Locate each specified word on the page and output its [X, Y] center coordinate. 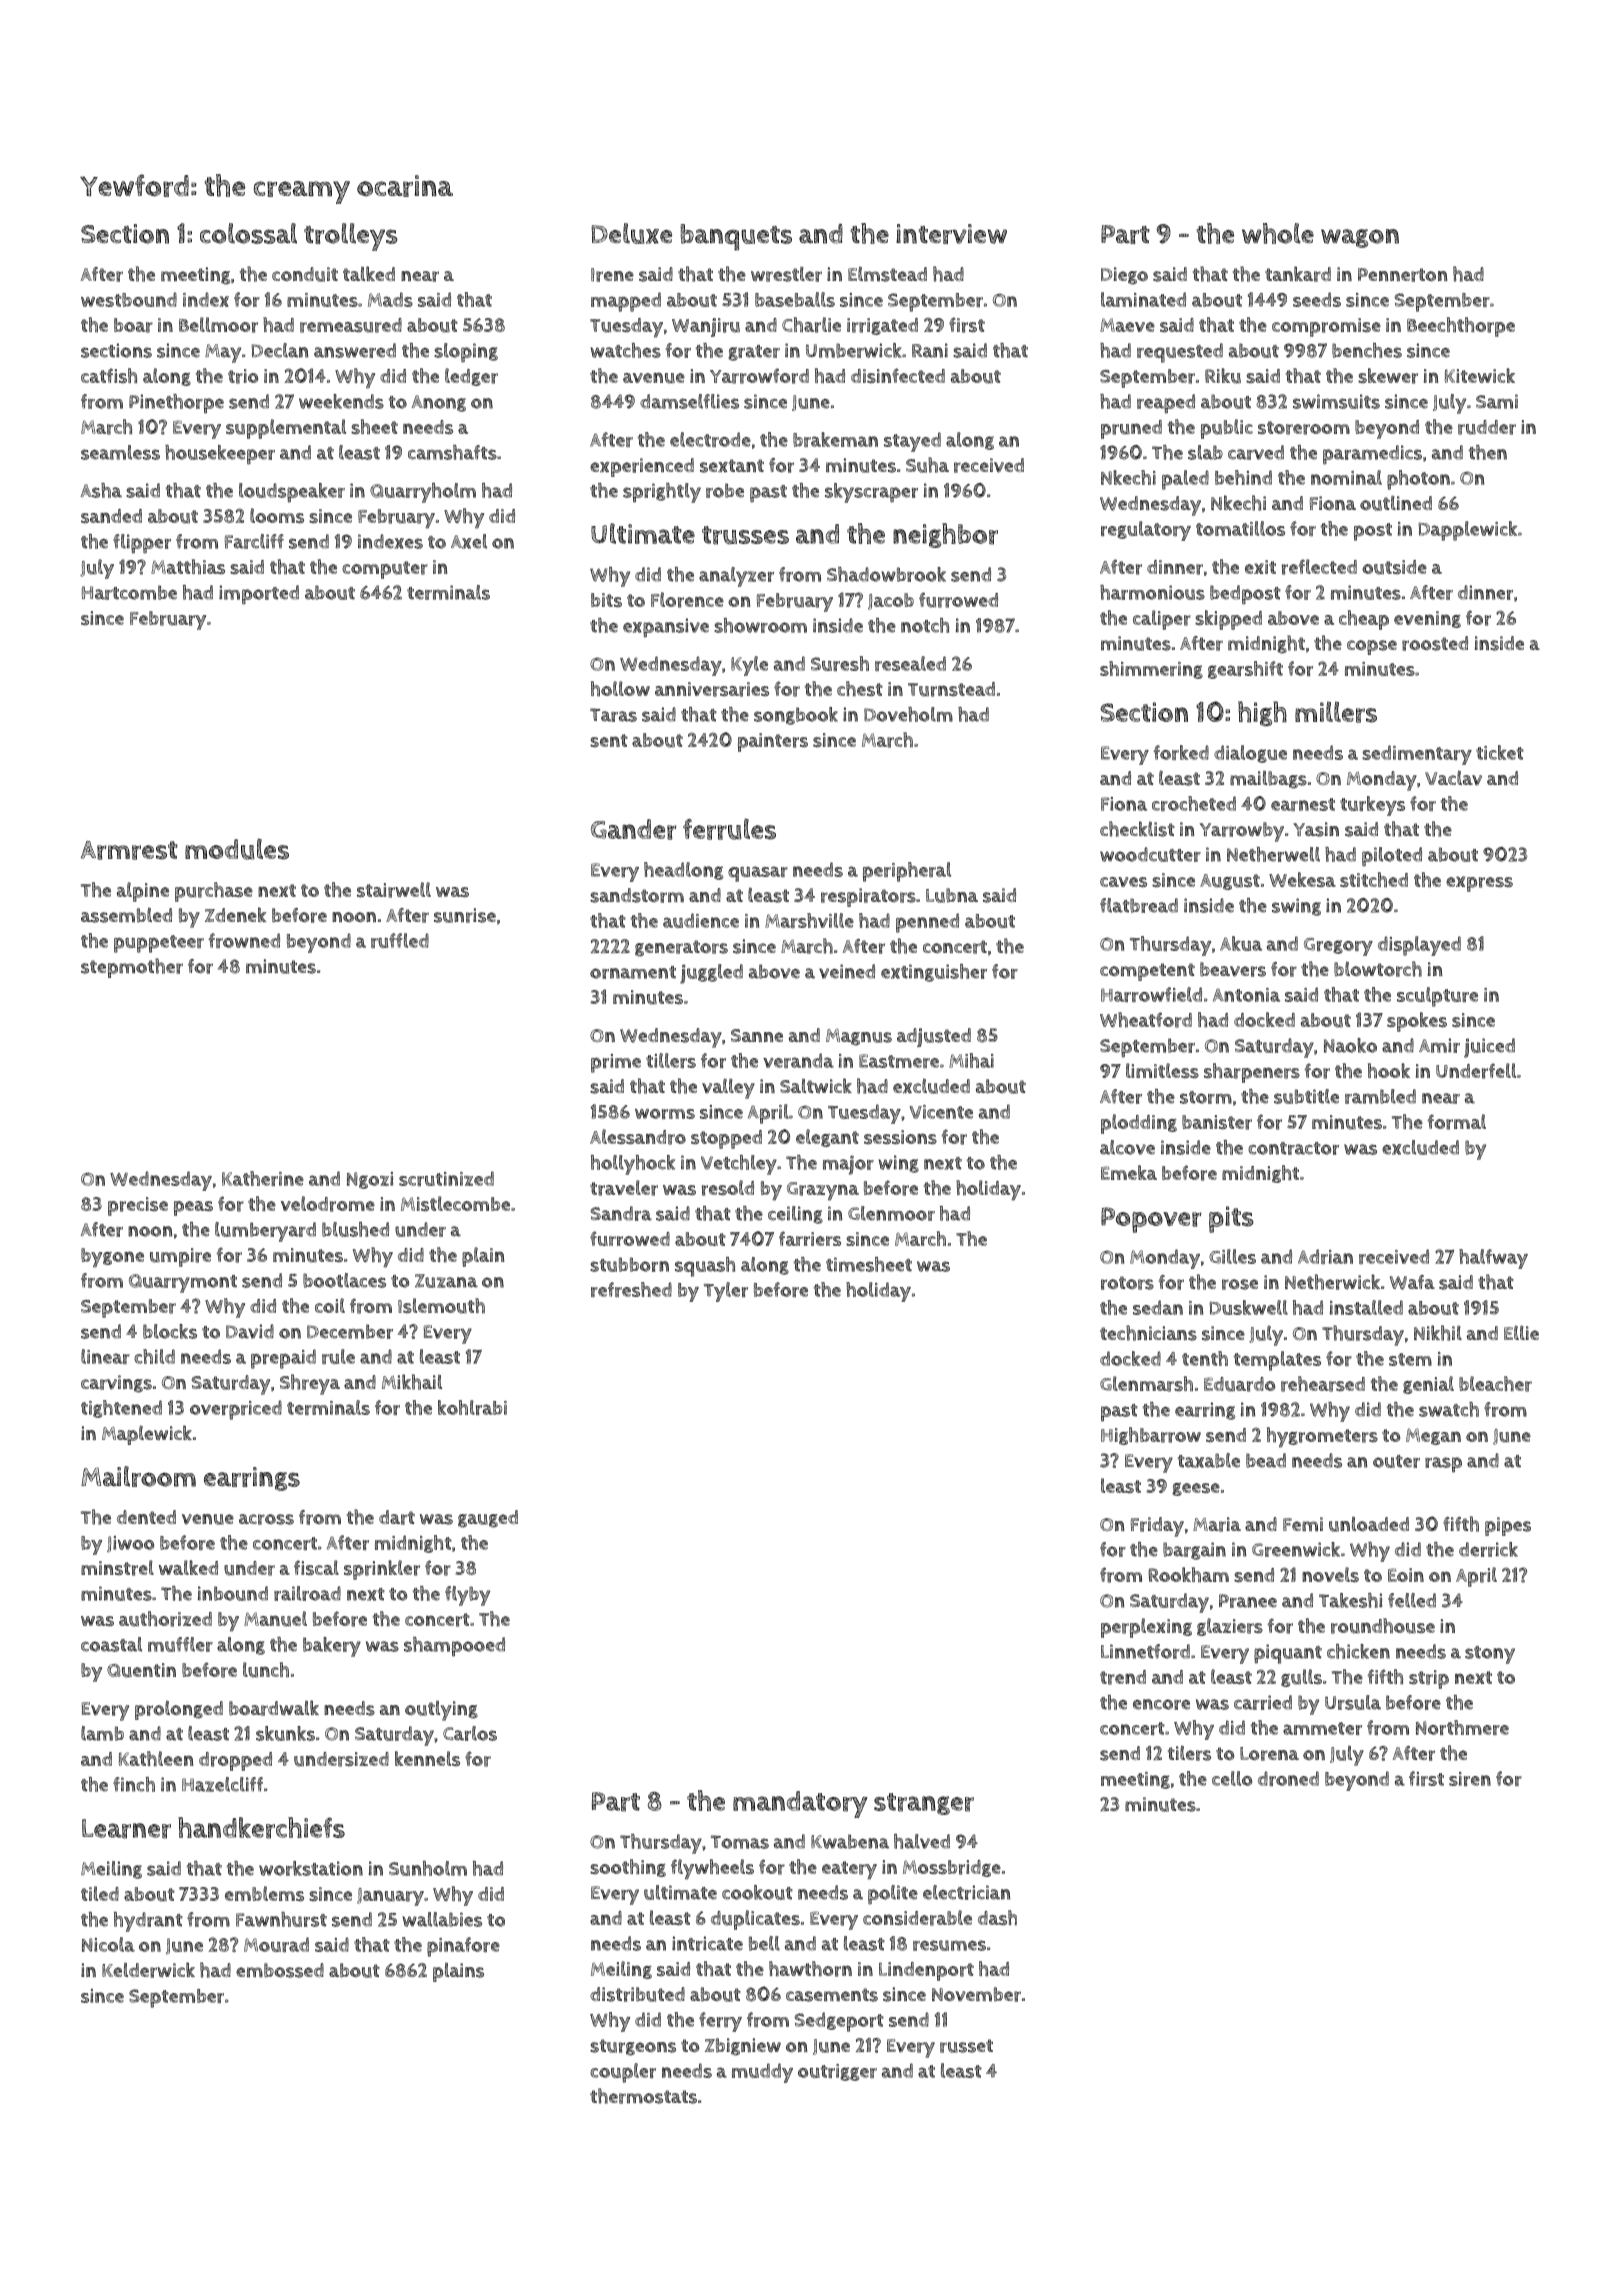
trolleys [351, 237]
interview [951, 234]
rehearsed [1323, 1384]
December [350, 1331]
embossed [280, 1970]
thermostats [643, 2096]
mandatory [800, 1804]
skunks [285, 1733]
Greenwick [1296, 1549]
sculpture [1437, 997]
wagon [1360, 238]
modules [237, 849]
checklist [1137, 829]
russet [966, 2046]
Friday [1157, 1527]
